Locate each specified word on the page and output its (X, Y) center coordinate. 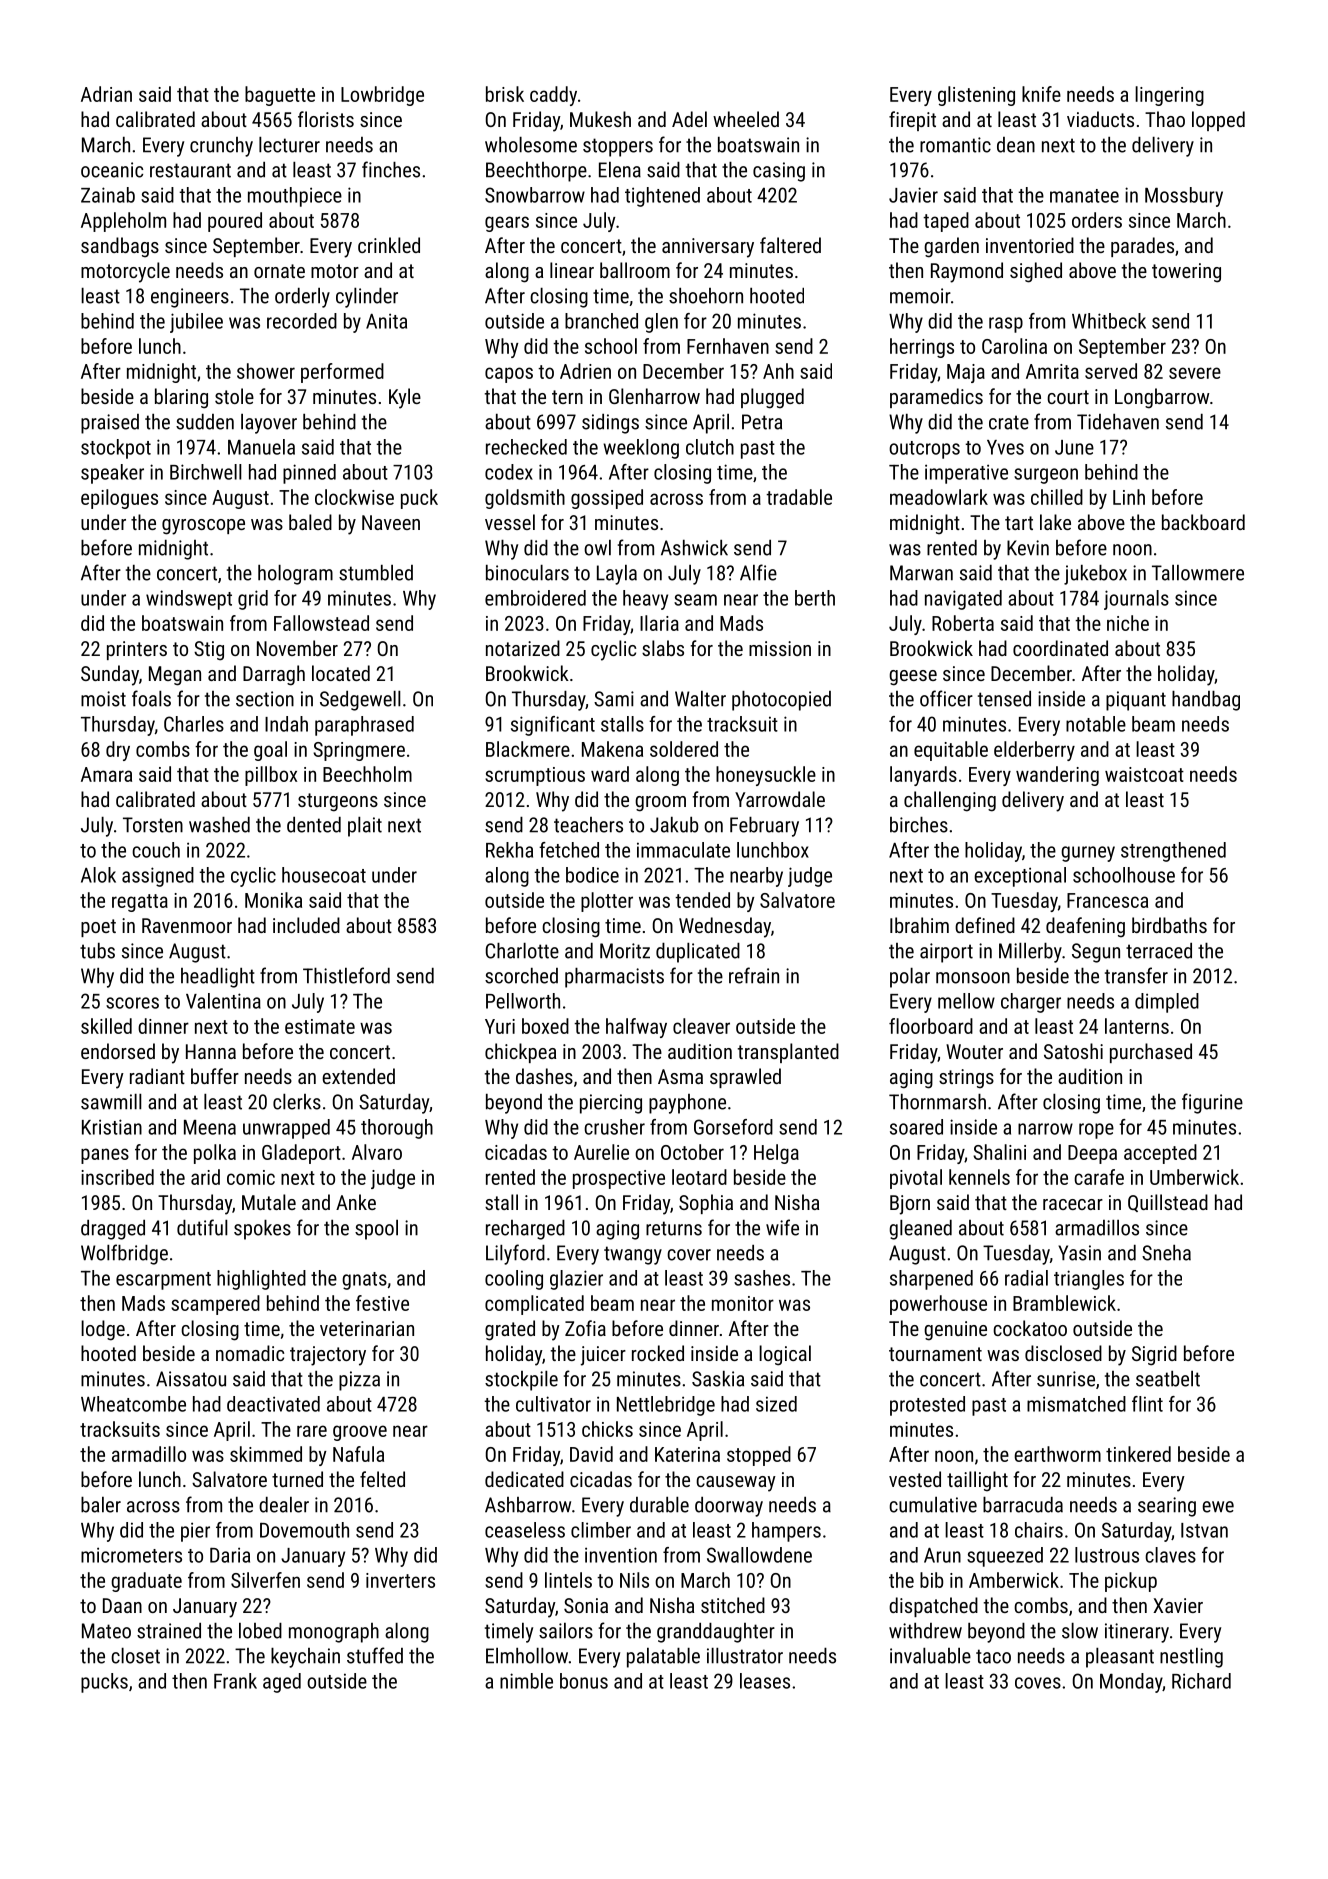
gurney (1088, 854)
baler (101, 1505)
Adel (689, 119)
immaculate (683, 850)
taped (946, 222)
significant (553, 726)
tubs (97, 951)
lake (1055, 522)
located (341, 673)
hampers (786, 1532)
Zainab (108, 195)
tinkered (1138, 1454)
